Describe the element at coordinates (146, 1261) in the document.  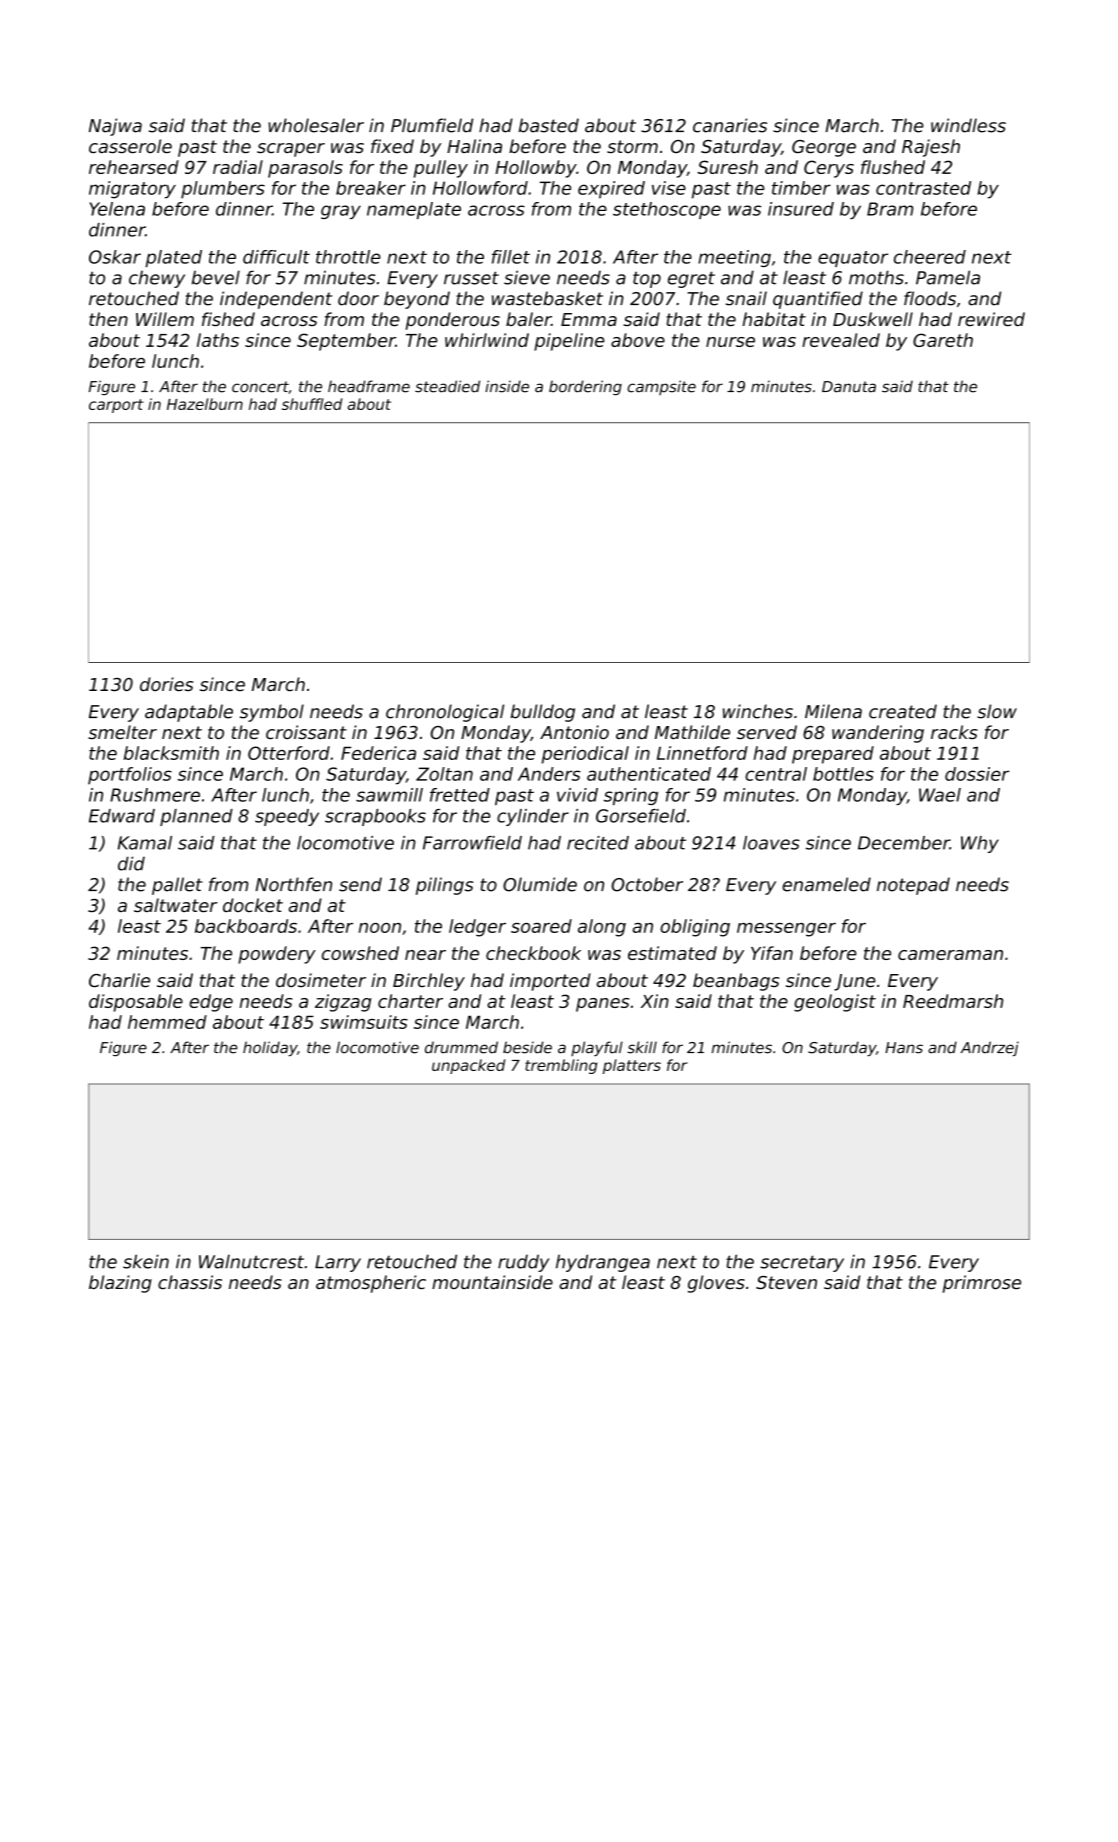
I see `skein` at that location.
